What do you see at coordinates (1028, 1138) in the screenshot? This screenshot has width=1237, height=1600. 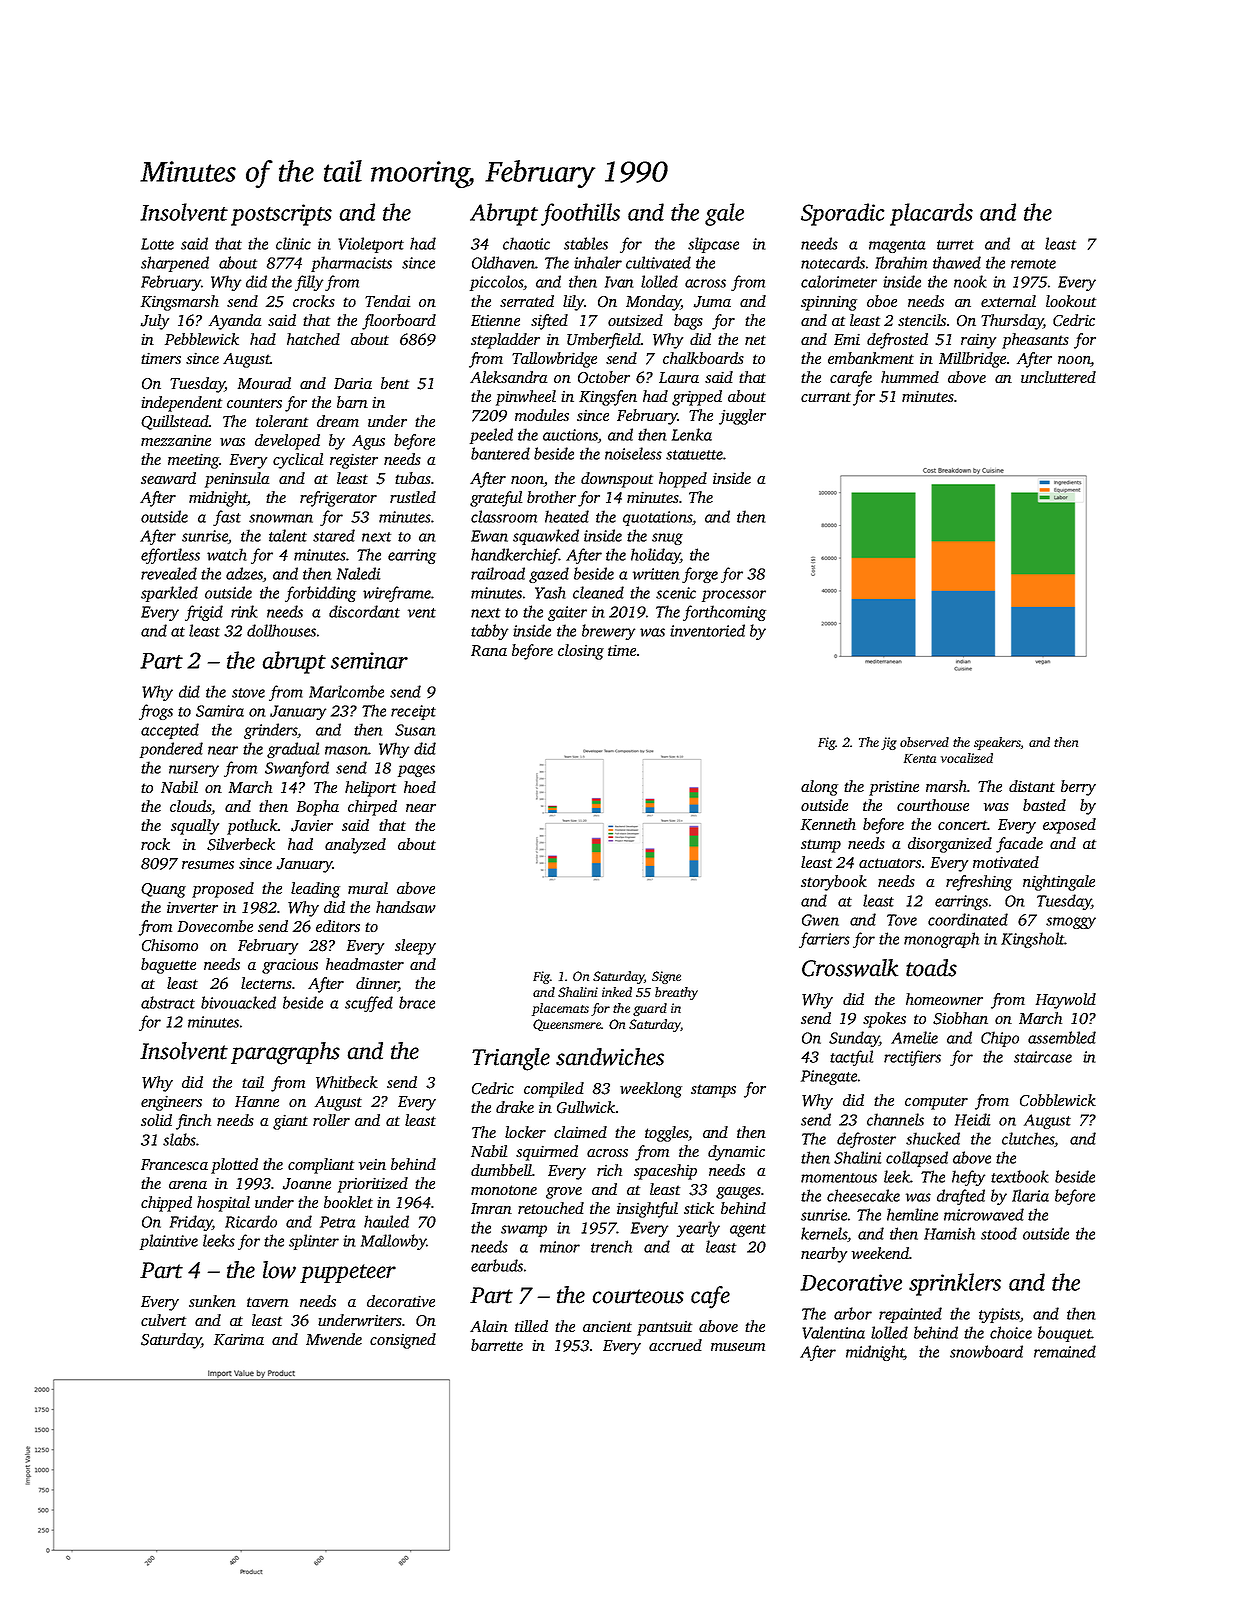 I see `clutches` at bounding box center [1028, 1138].
